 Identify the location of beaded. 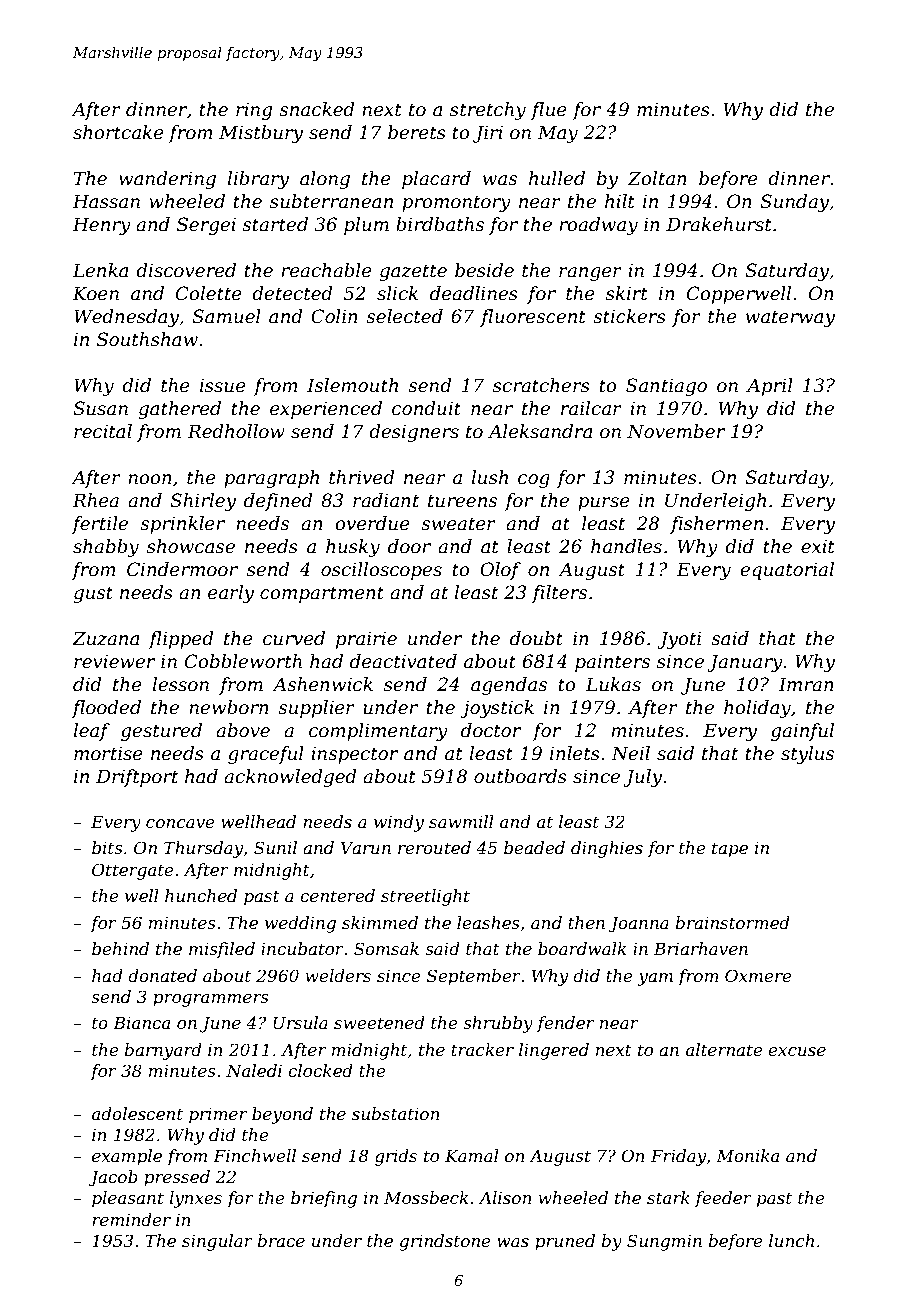
(534, 847).
